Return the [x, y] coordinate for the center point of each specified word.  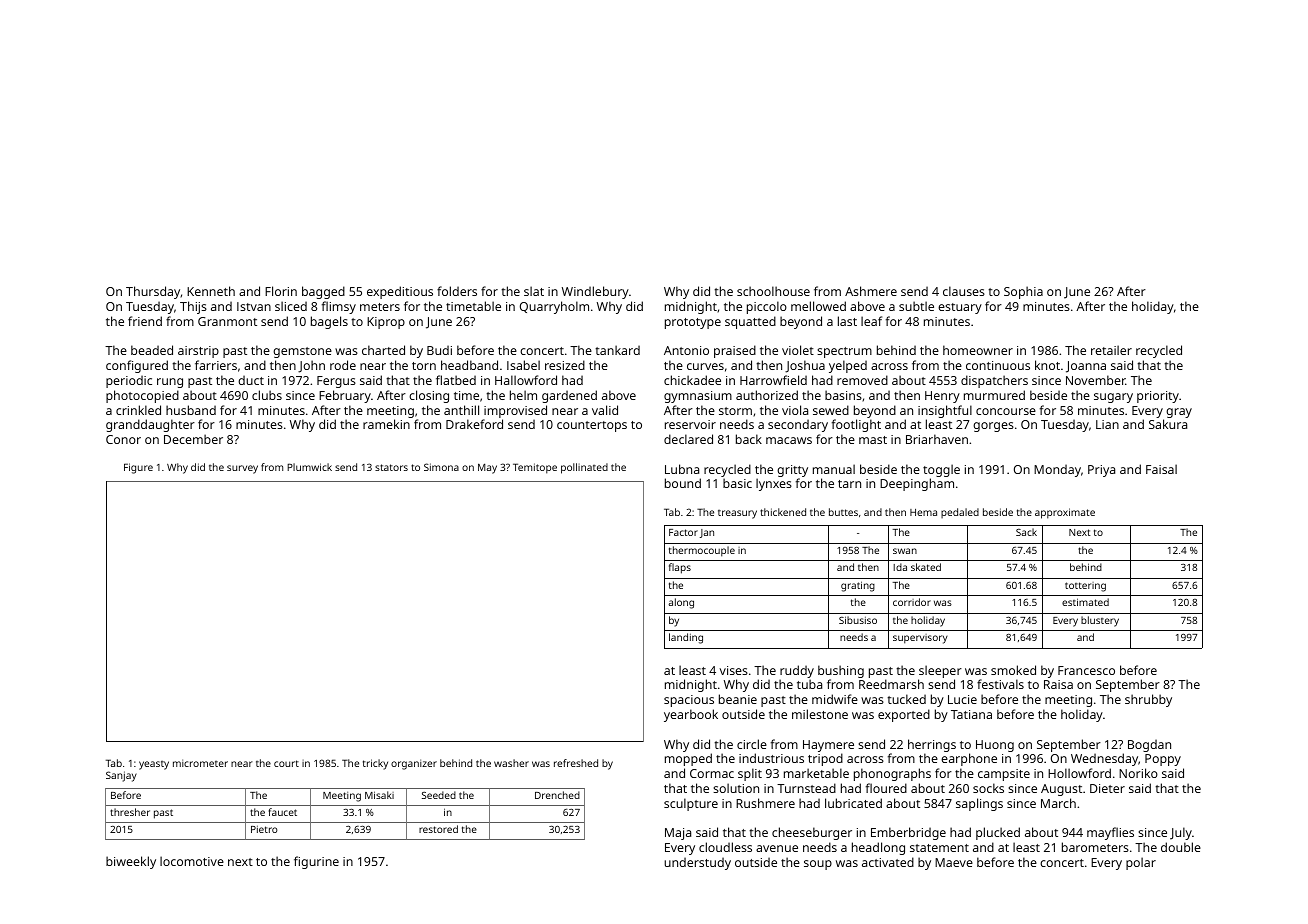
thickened [783, 512]
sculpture [691, 804]
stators [391, 467]
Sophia [1023, 292]
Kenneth [211, 291]
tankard [617, 350]
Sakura [1168, 424]
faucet [283, 812]
